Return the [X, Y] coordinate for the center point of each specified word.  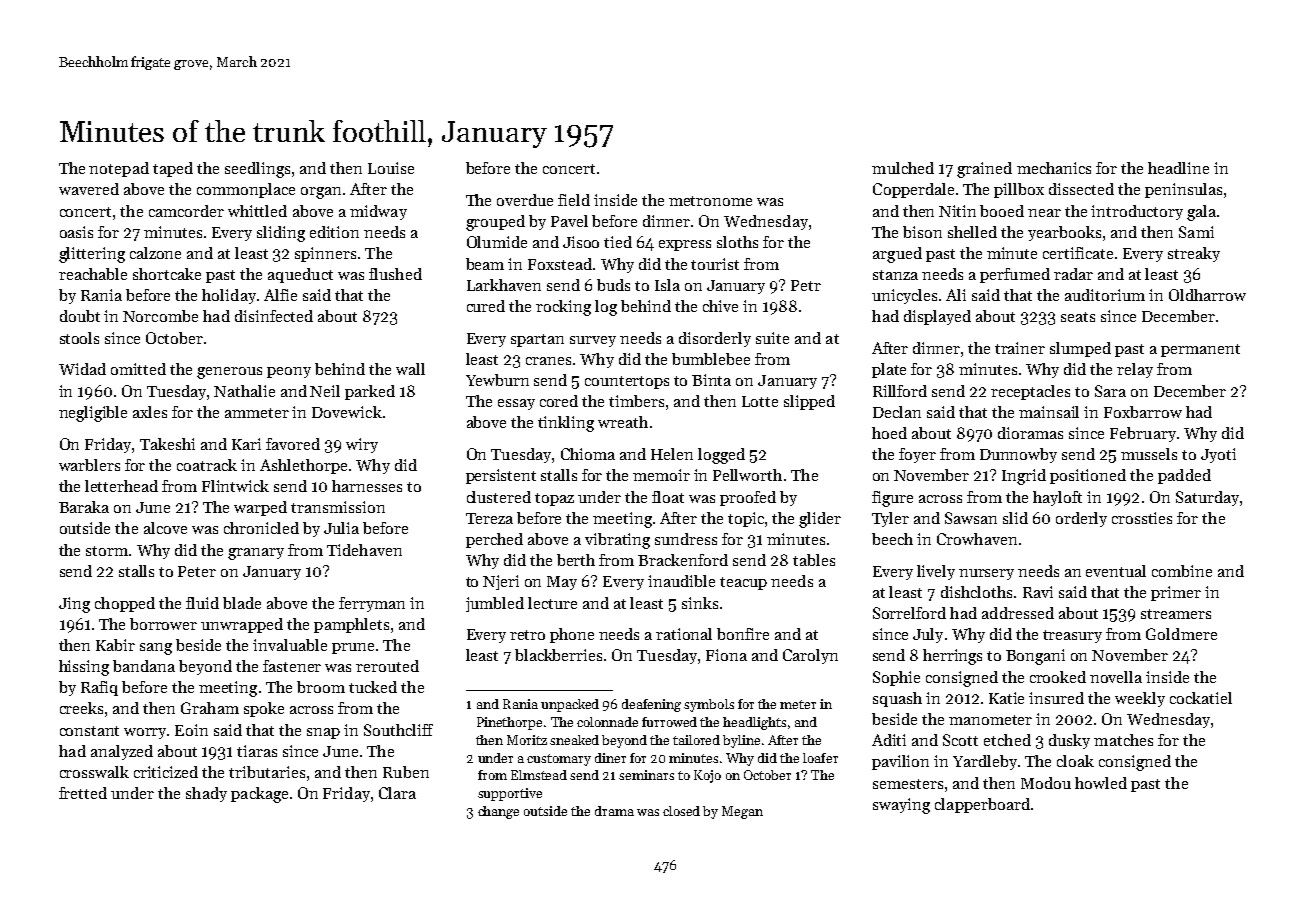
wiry [362, 445]
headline [1178, 168]
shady [206, 794]
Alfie [280, 295]
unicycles [904, 296]
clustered [499, 497]
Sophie [896, 678]
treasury [1072, 636]
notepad [119, 169]
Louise [391, 168]
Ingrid [1024, 477]
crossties [1142, 518]
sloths [737, 242]
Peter [197, 571]
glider [820, 520]
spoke [264, 709]
